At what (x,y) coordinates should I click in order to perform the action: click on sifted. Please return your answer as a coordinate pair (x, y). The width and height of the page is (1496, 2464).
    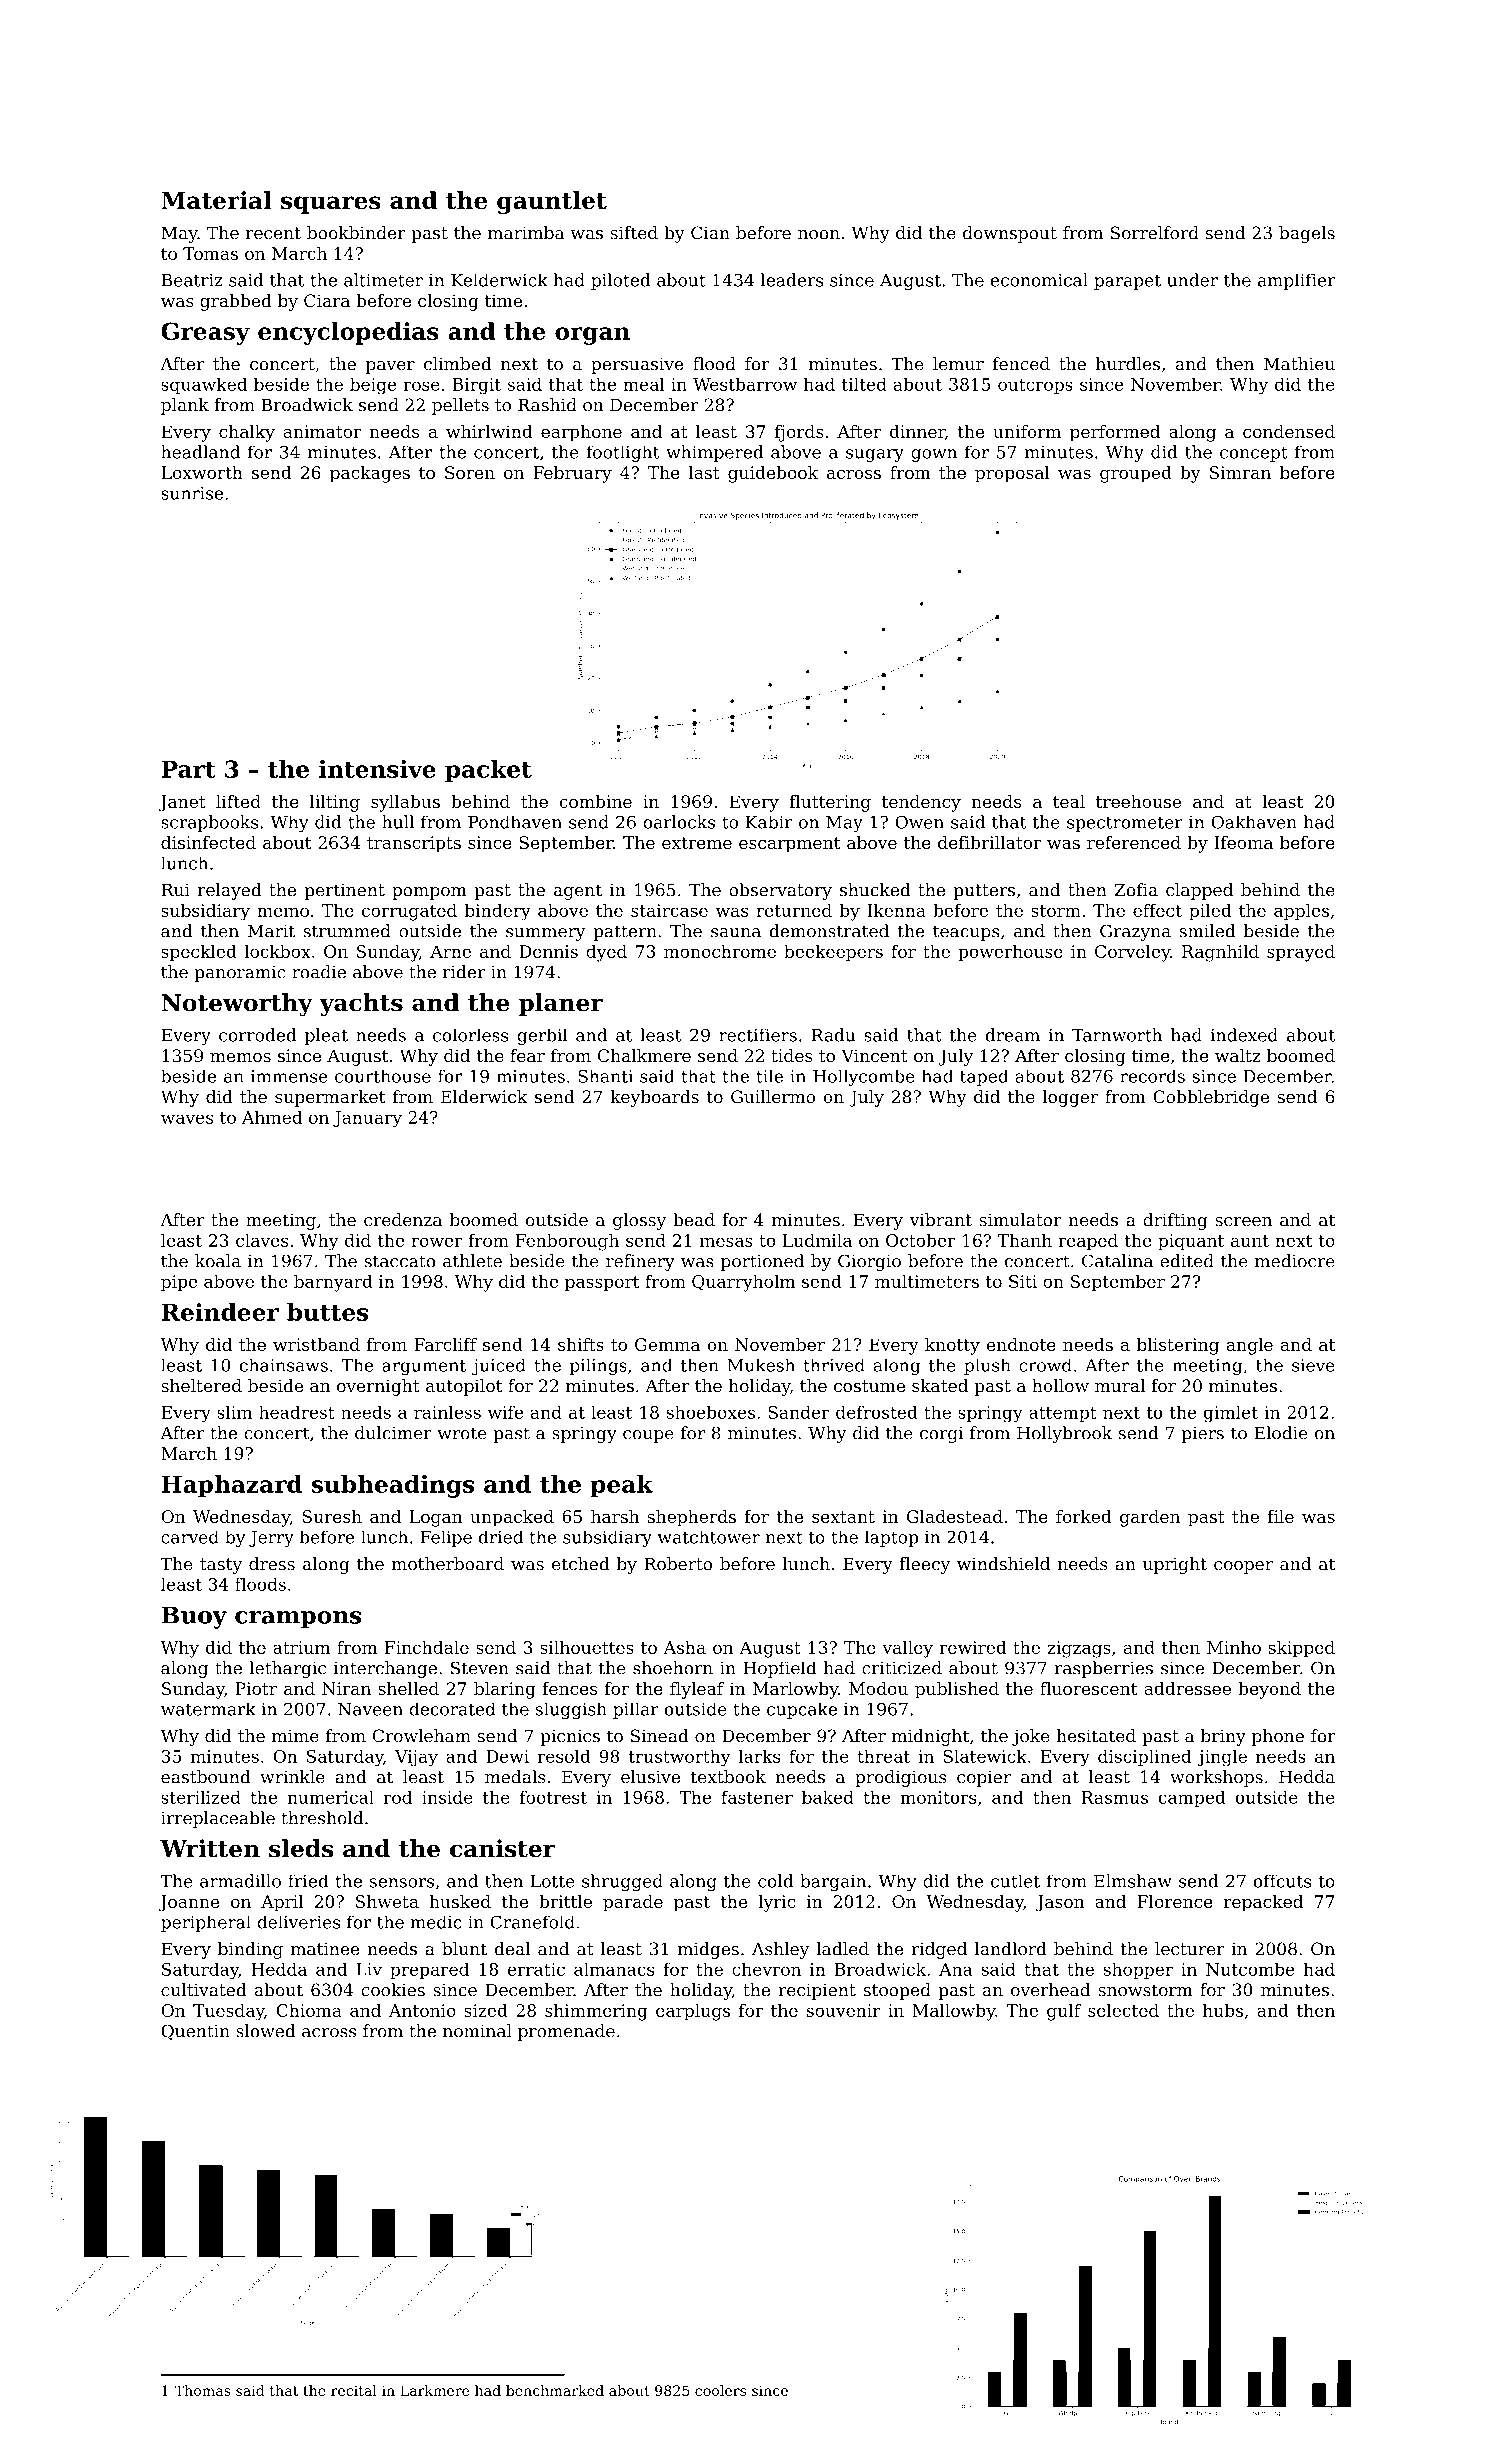
    Looking at the image, I should click on (634, 233).
